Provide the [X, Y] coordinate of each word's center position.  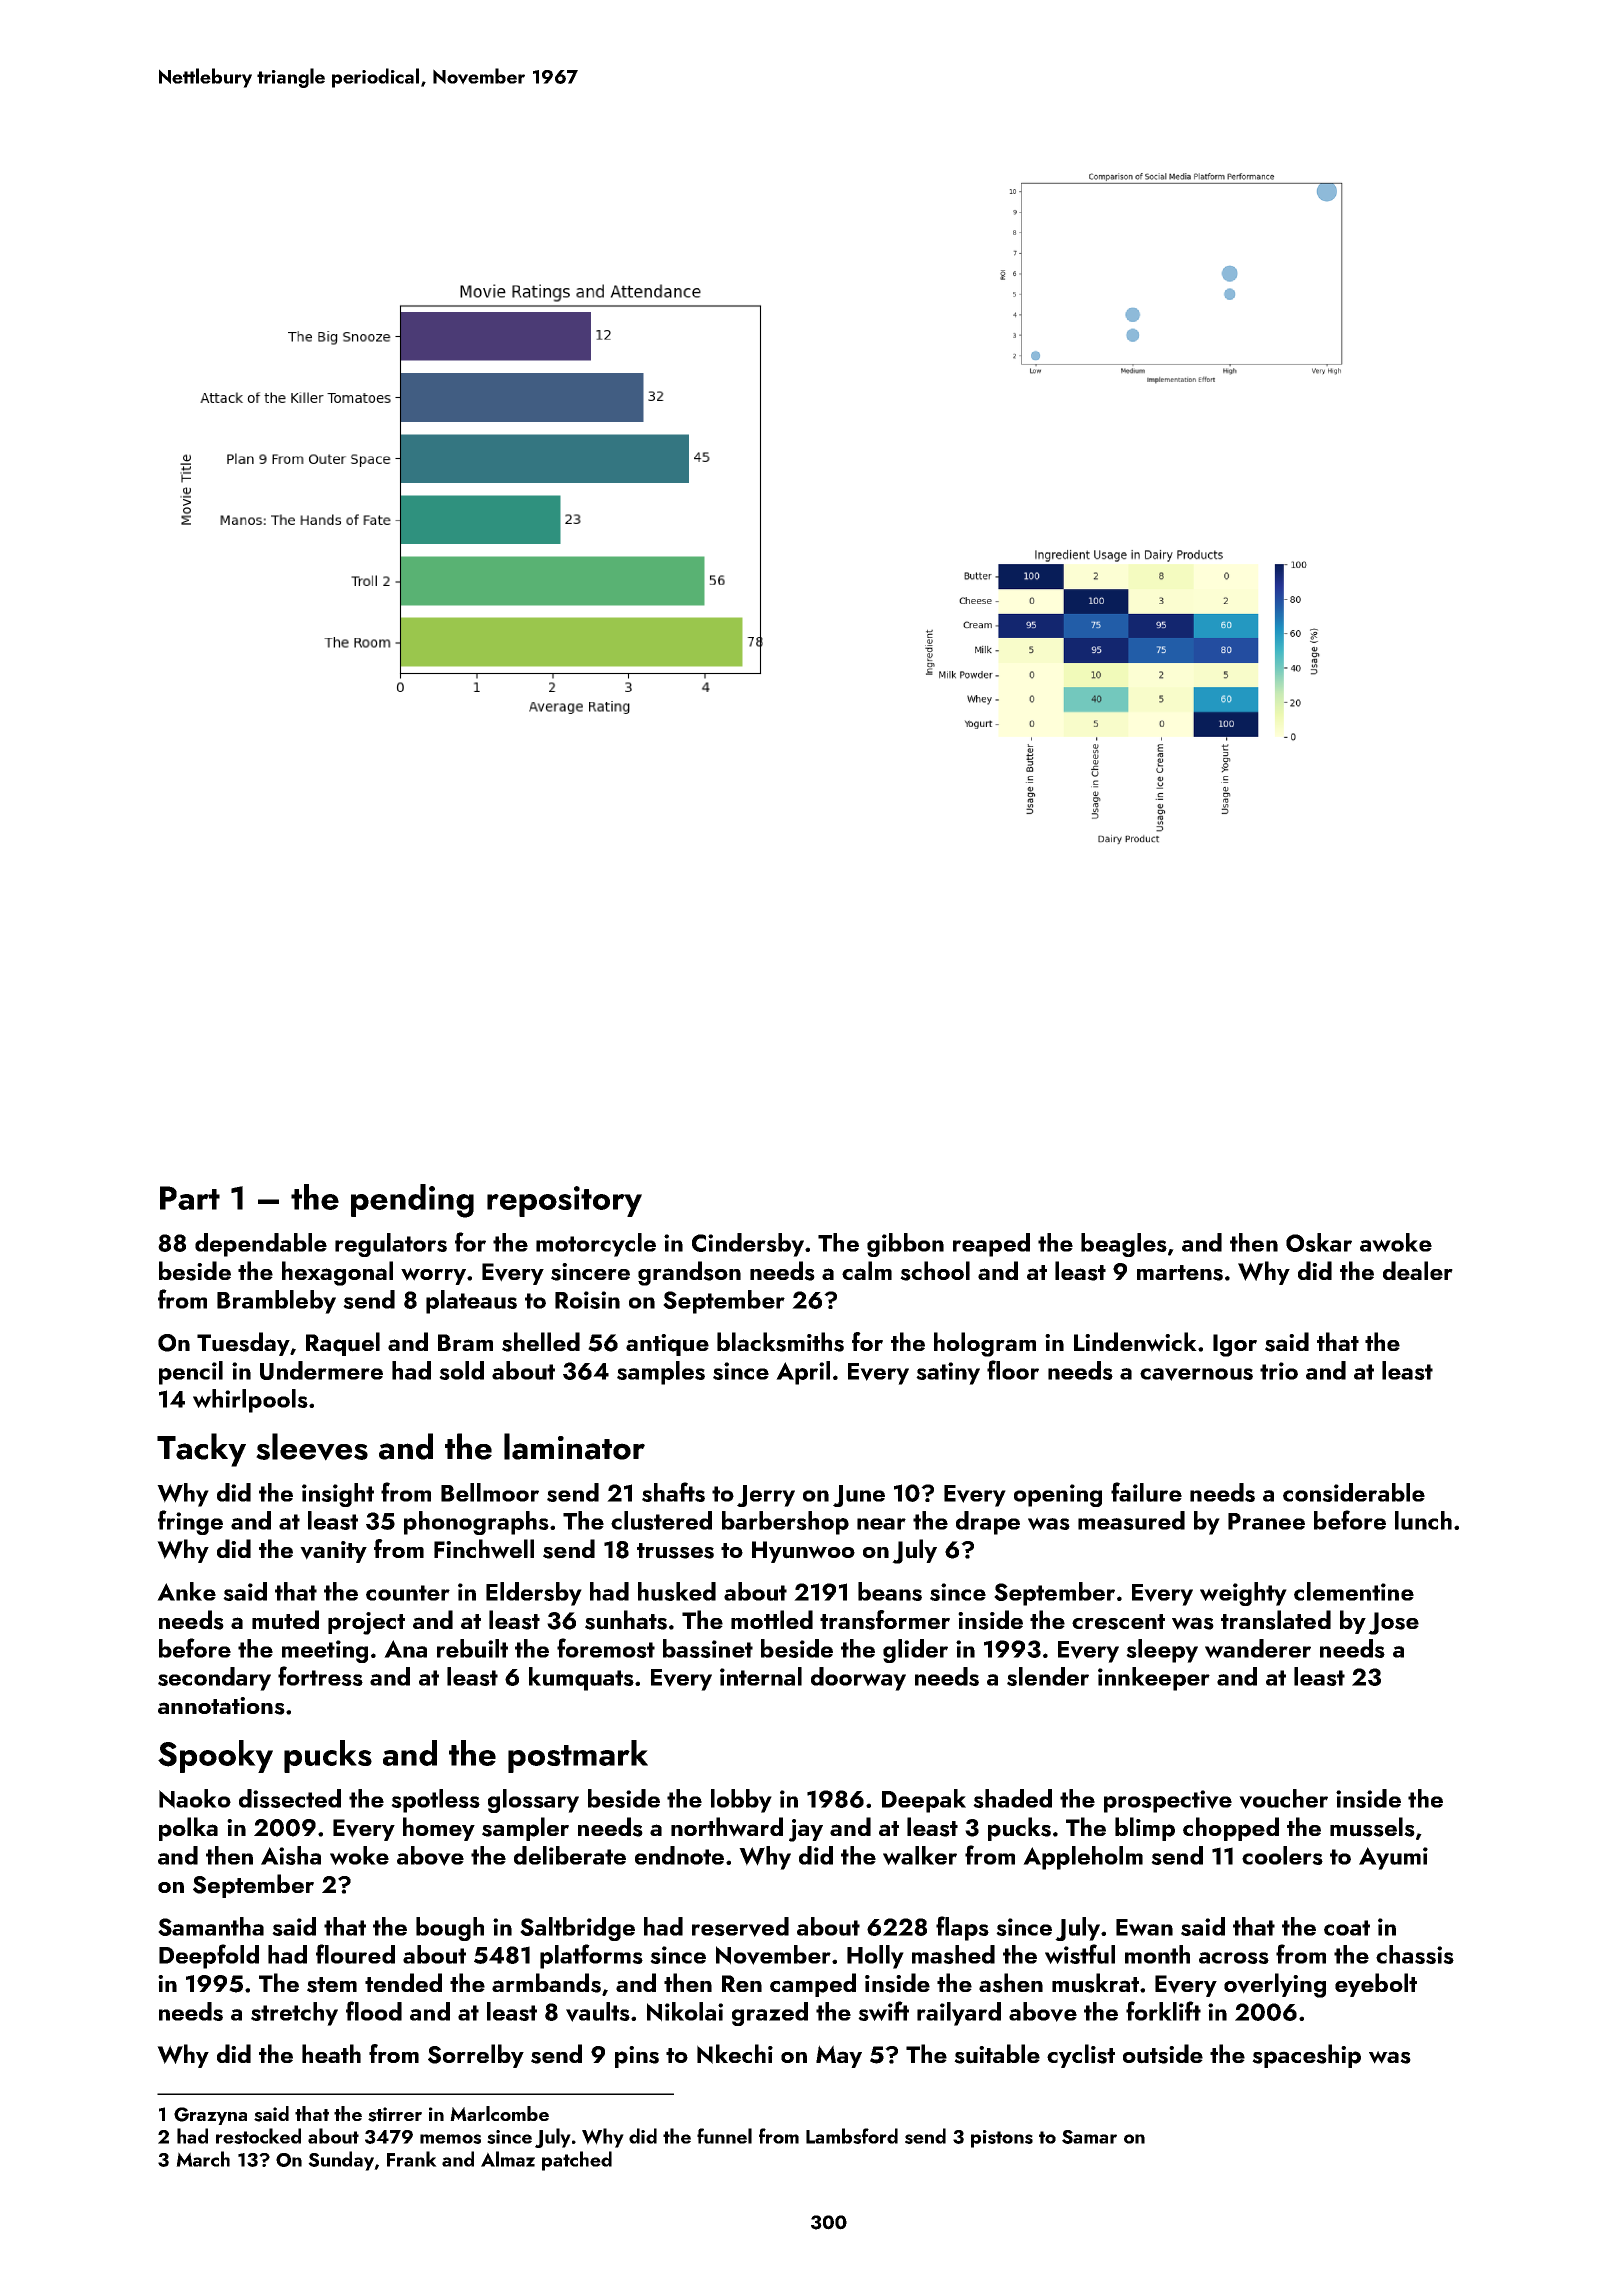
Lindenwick [1135, 1342]
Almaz [508, 2159]
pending [412, 1201]
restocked [258, 2136]
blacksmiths [780, 1342]
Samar [1089, 2137]
